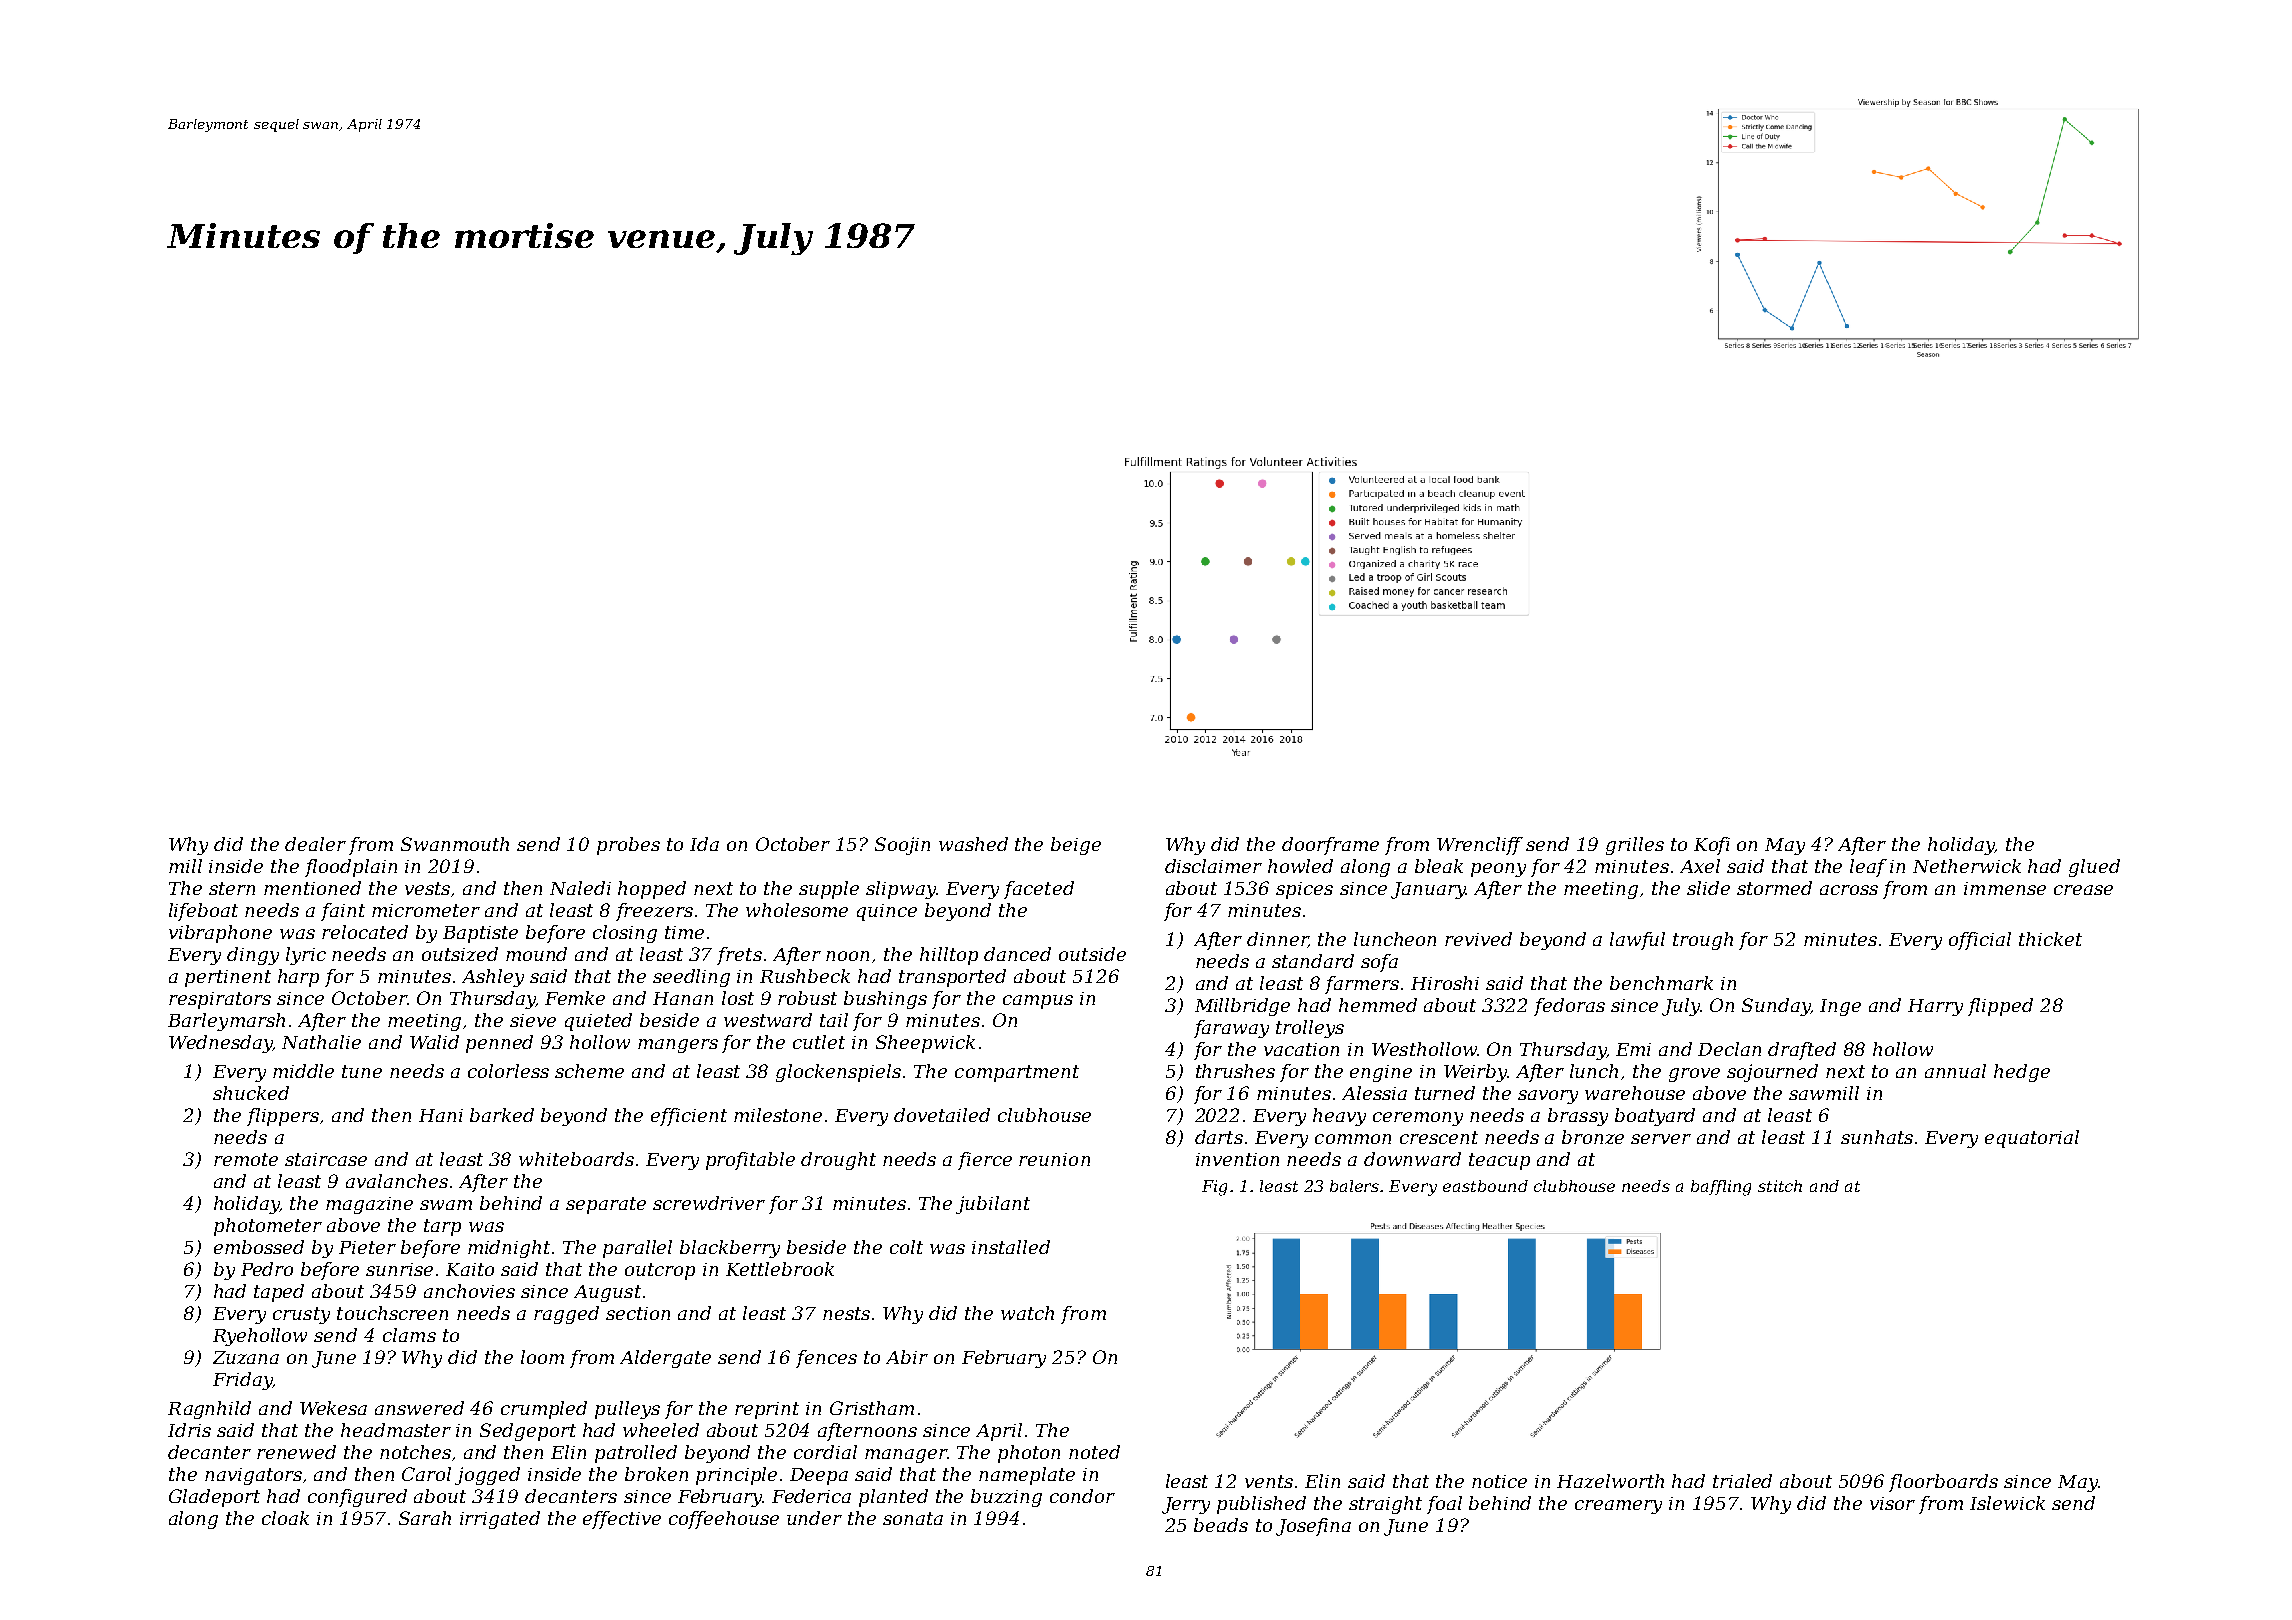 Image resolution: width=2292 pixels, height=1620 pixels. Describe the element at coordinates (1703, 941) in the screenshot. I see `trough` at that location.
